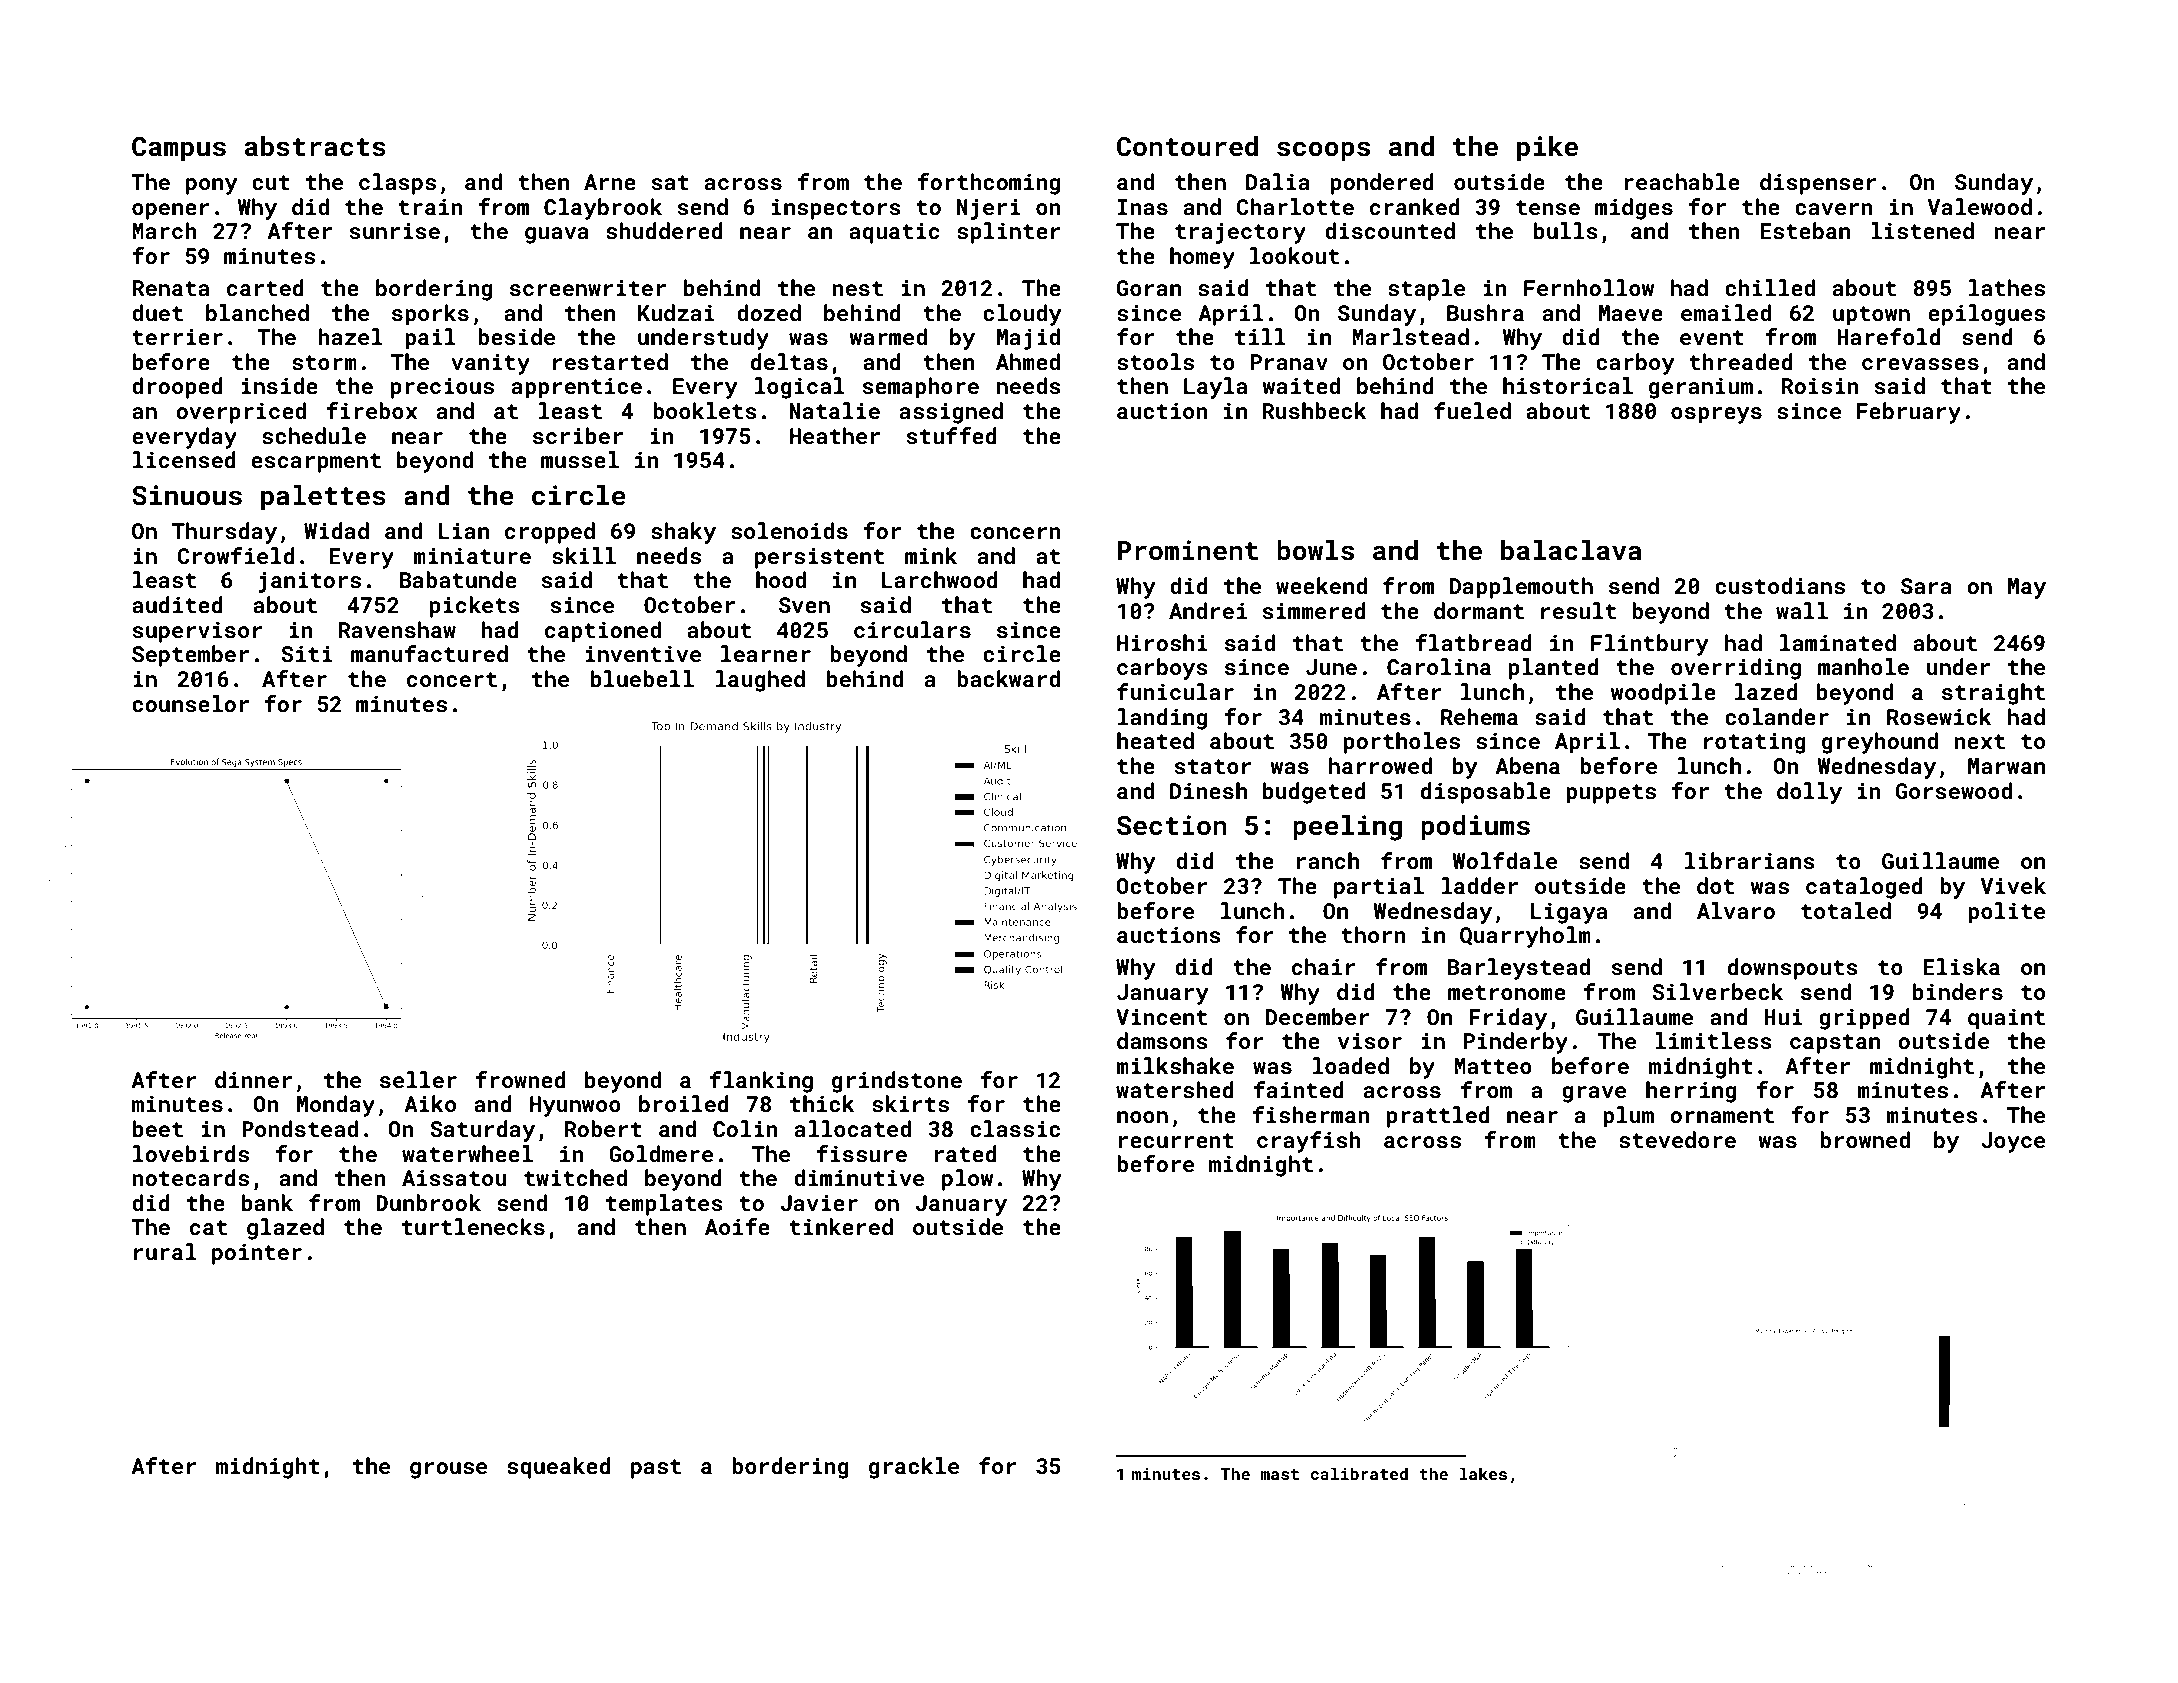  What do you see at coordinates (1315, 550) in the screenshot?
I see `bowls` at bounding box center [1315, 550].
